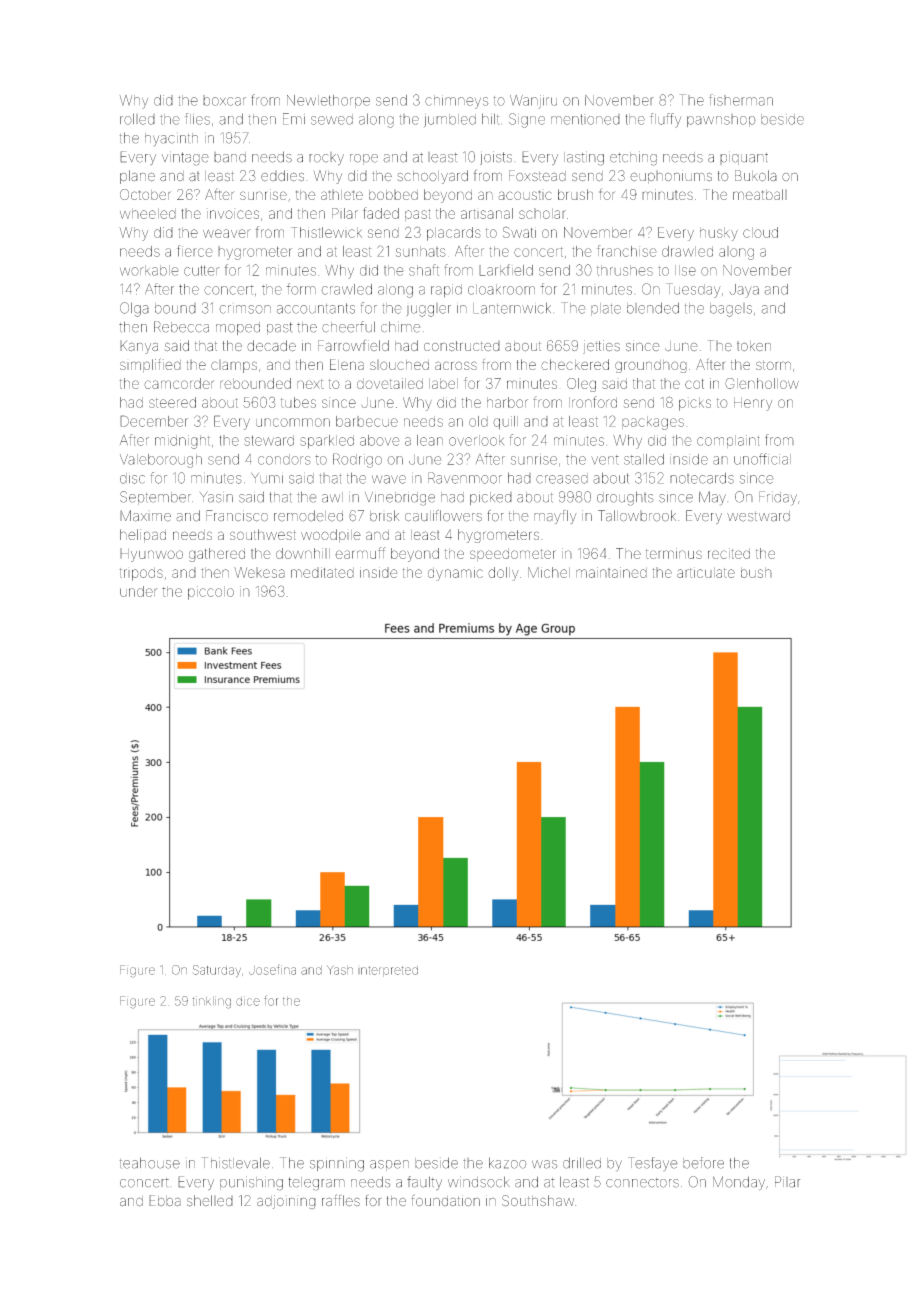 The image size is (924, 1308). What do you see at coordinates (211, 593) in the image?
I see `piccolo` at bounding box center [211, 593].
